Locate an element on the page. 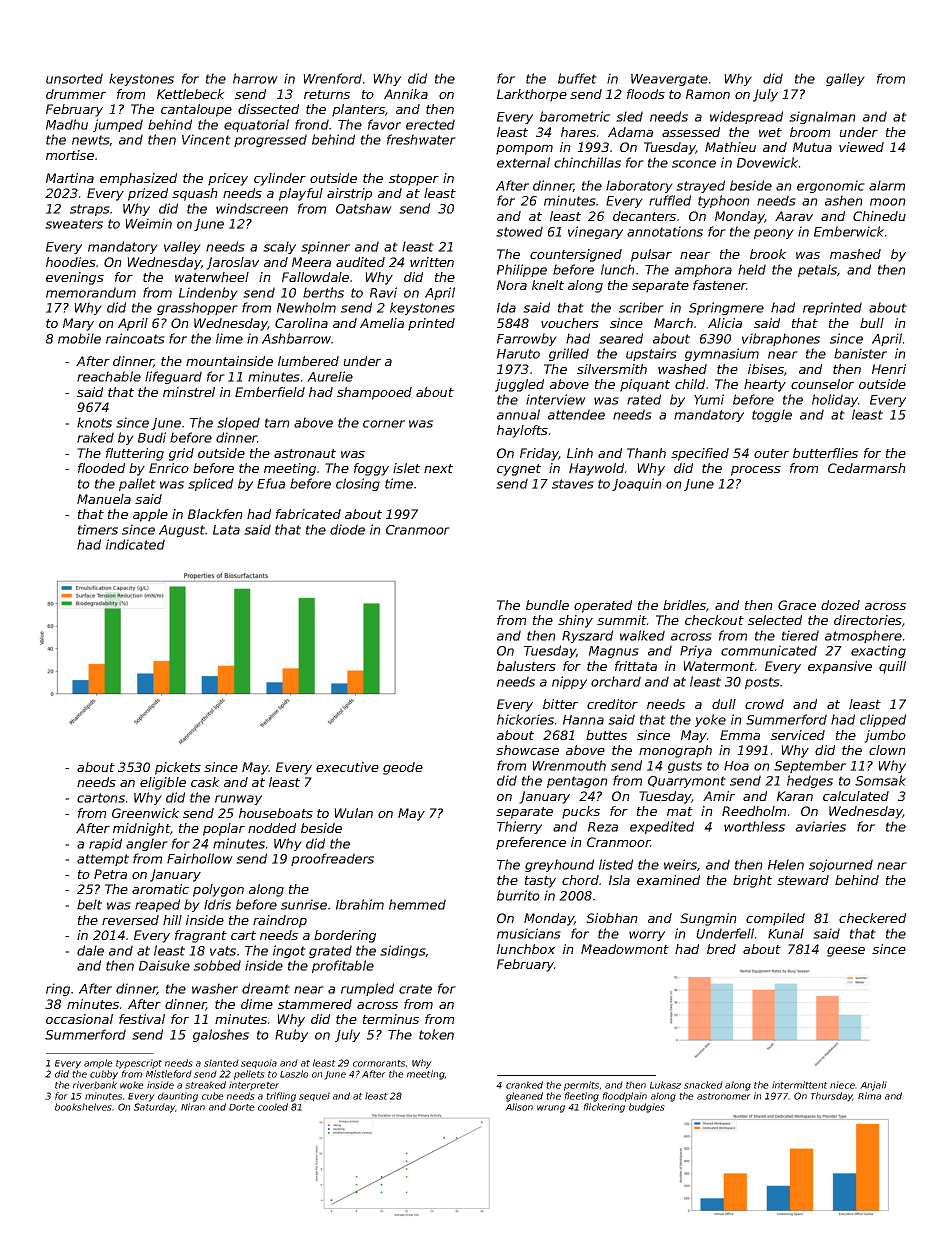 This page has height=1233, width=952. Meadowmont is located at coordinates (625, 949).
